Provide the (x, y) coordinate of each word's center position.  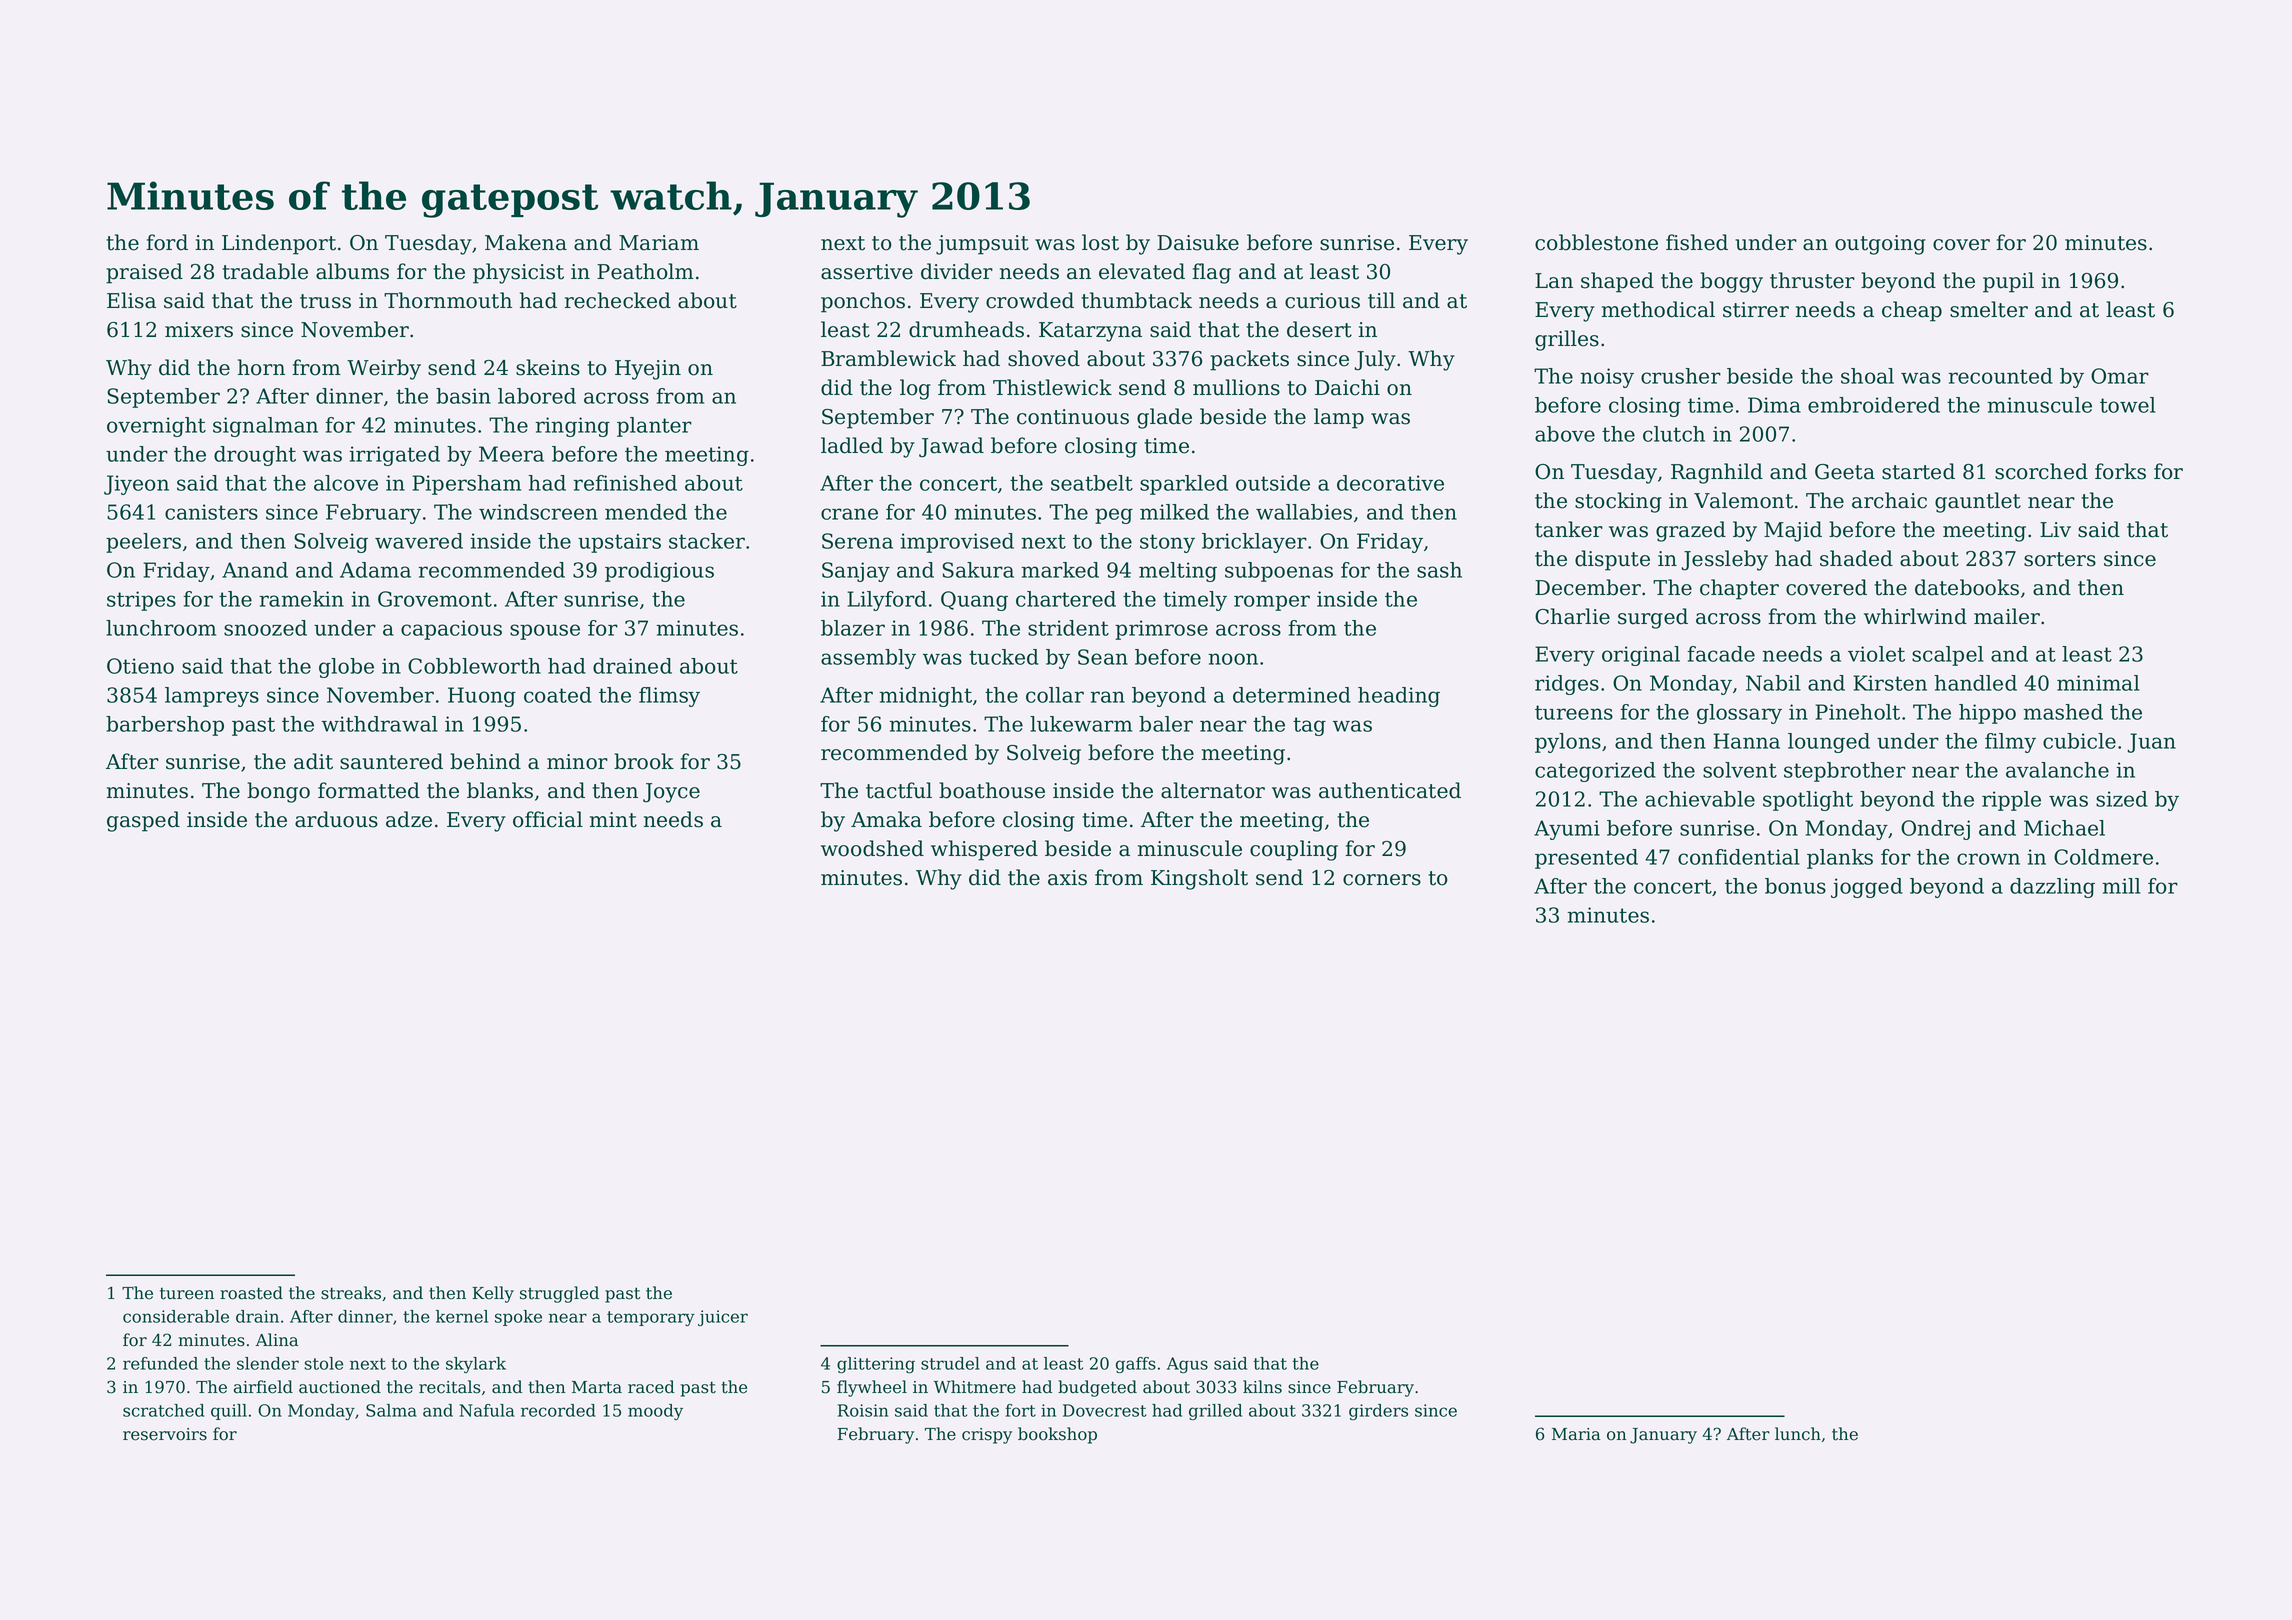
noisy (1607, 378)
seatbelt (1092, 483)
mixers (199, 330)
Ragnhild (1717, 473)
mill (2121, 886)
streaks (351, 1293)
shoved (1044, 358)
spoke (518, 1318)
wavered (419, 541)
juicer (723, 1318)
